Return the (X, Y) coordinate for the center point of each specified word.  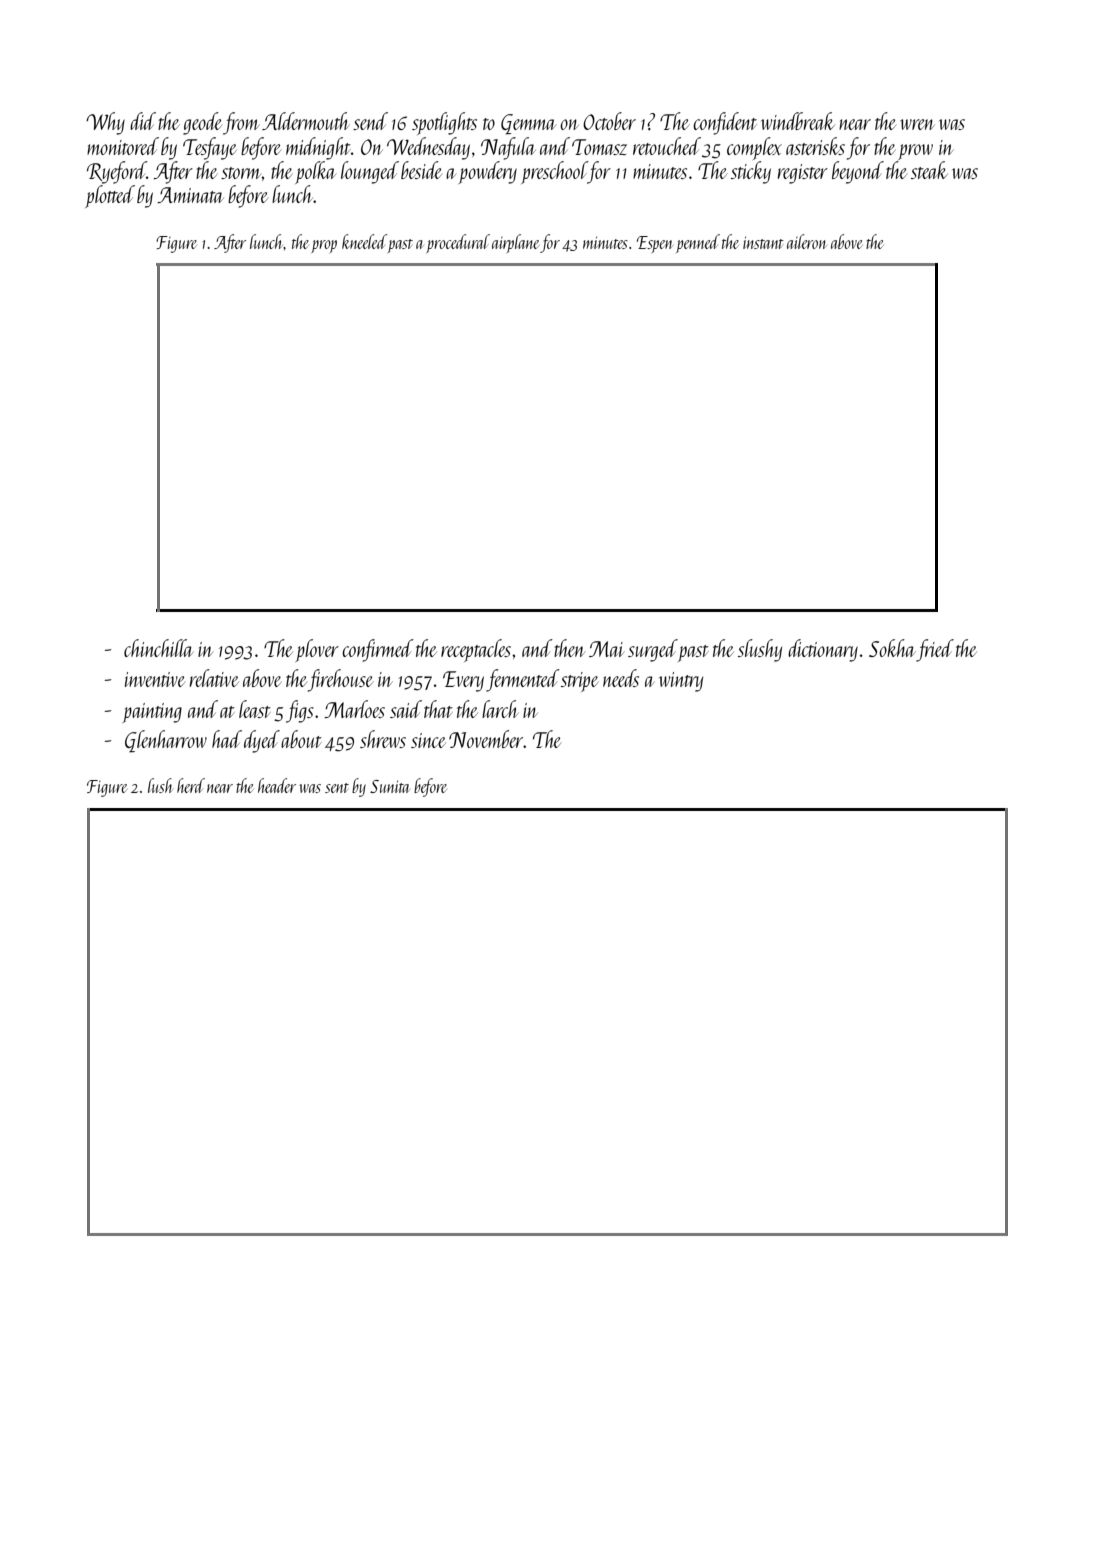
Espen (655, 244)
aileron (807, 241)
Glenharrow (166, 741)
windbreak (798, 121)
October (609, 121)
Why (105, 123)
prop (324, 246)
